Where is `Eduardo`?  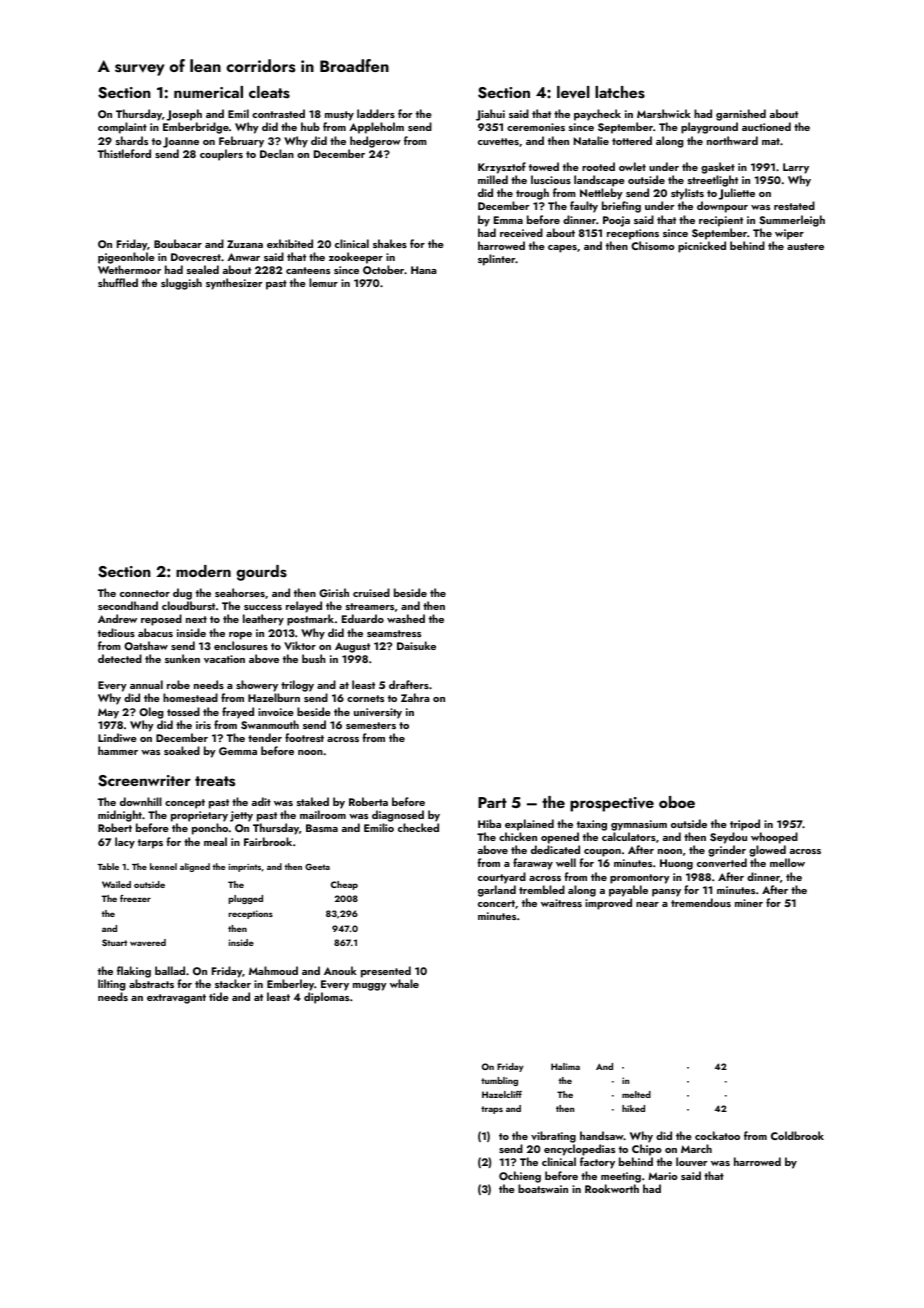
Eduardo is located at coordinates (363, 618).
